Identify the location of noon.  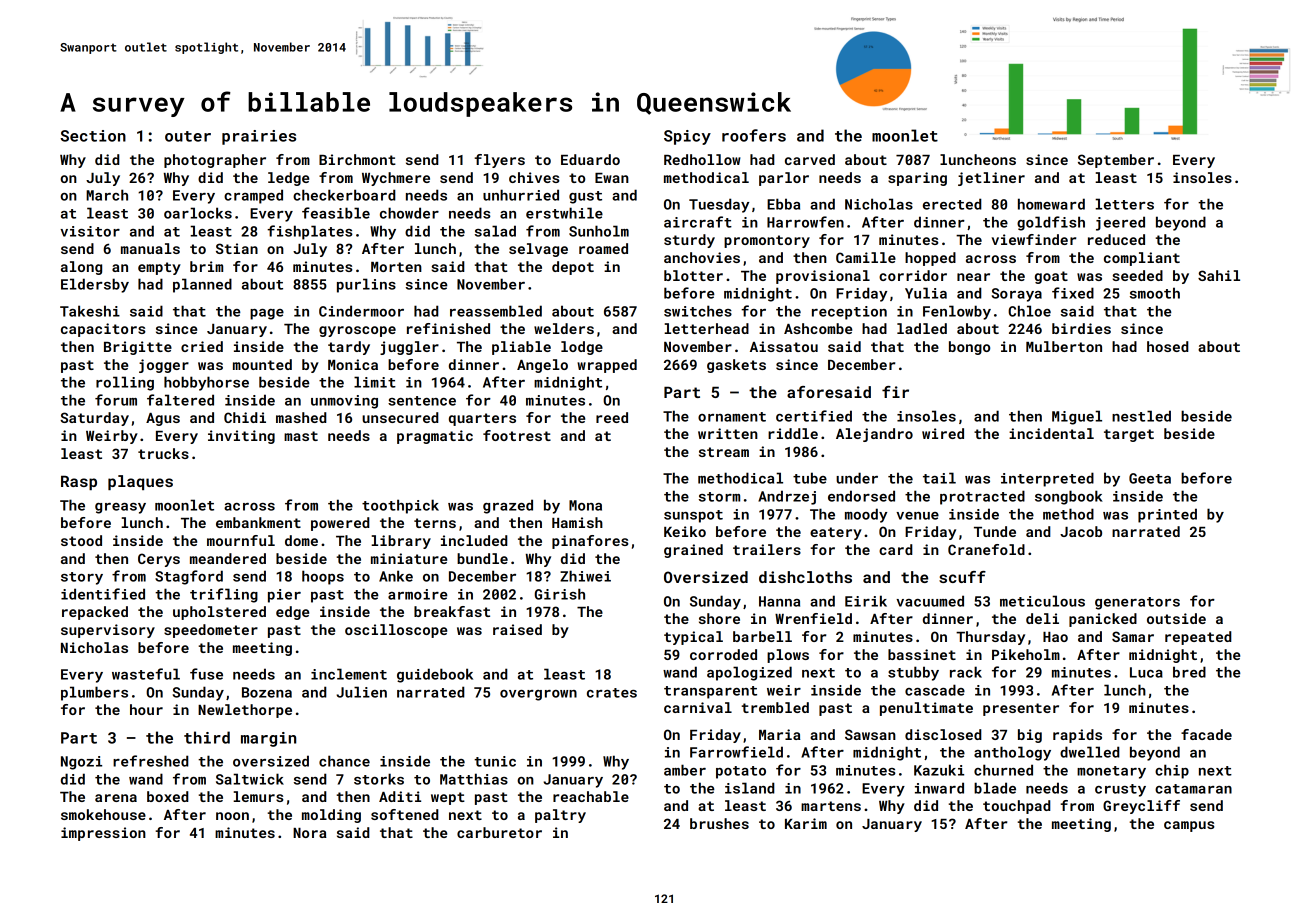
(232, 816).
